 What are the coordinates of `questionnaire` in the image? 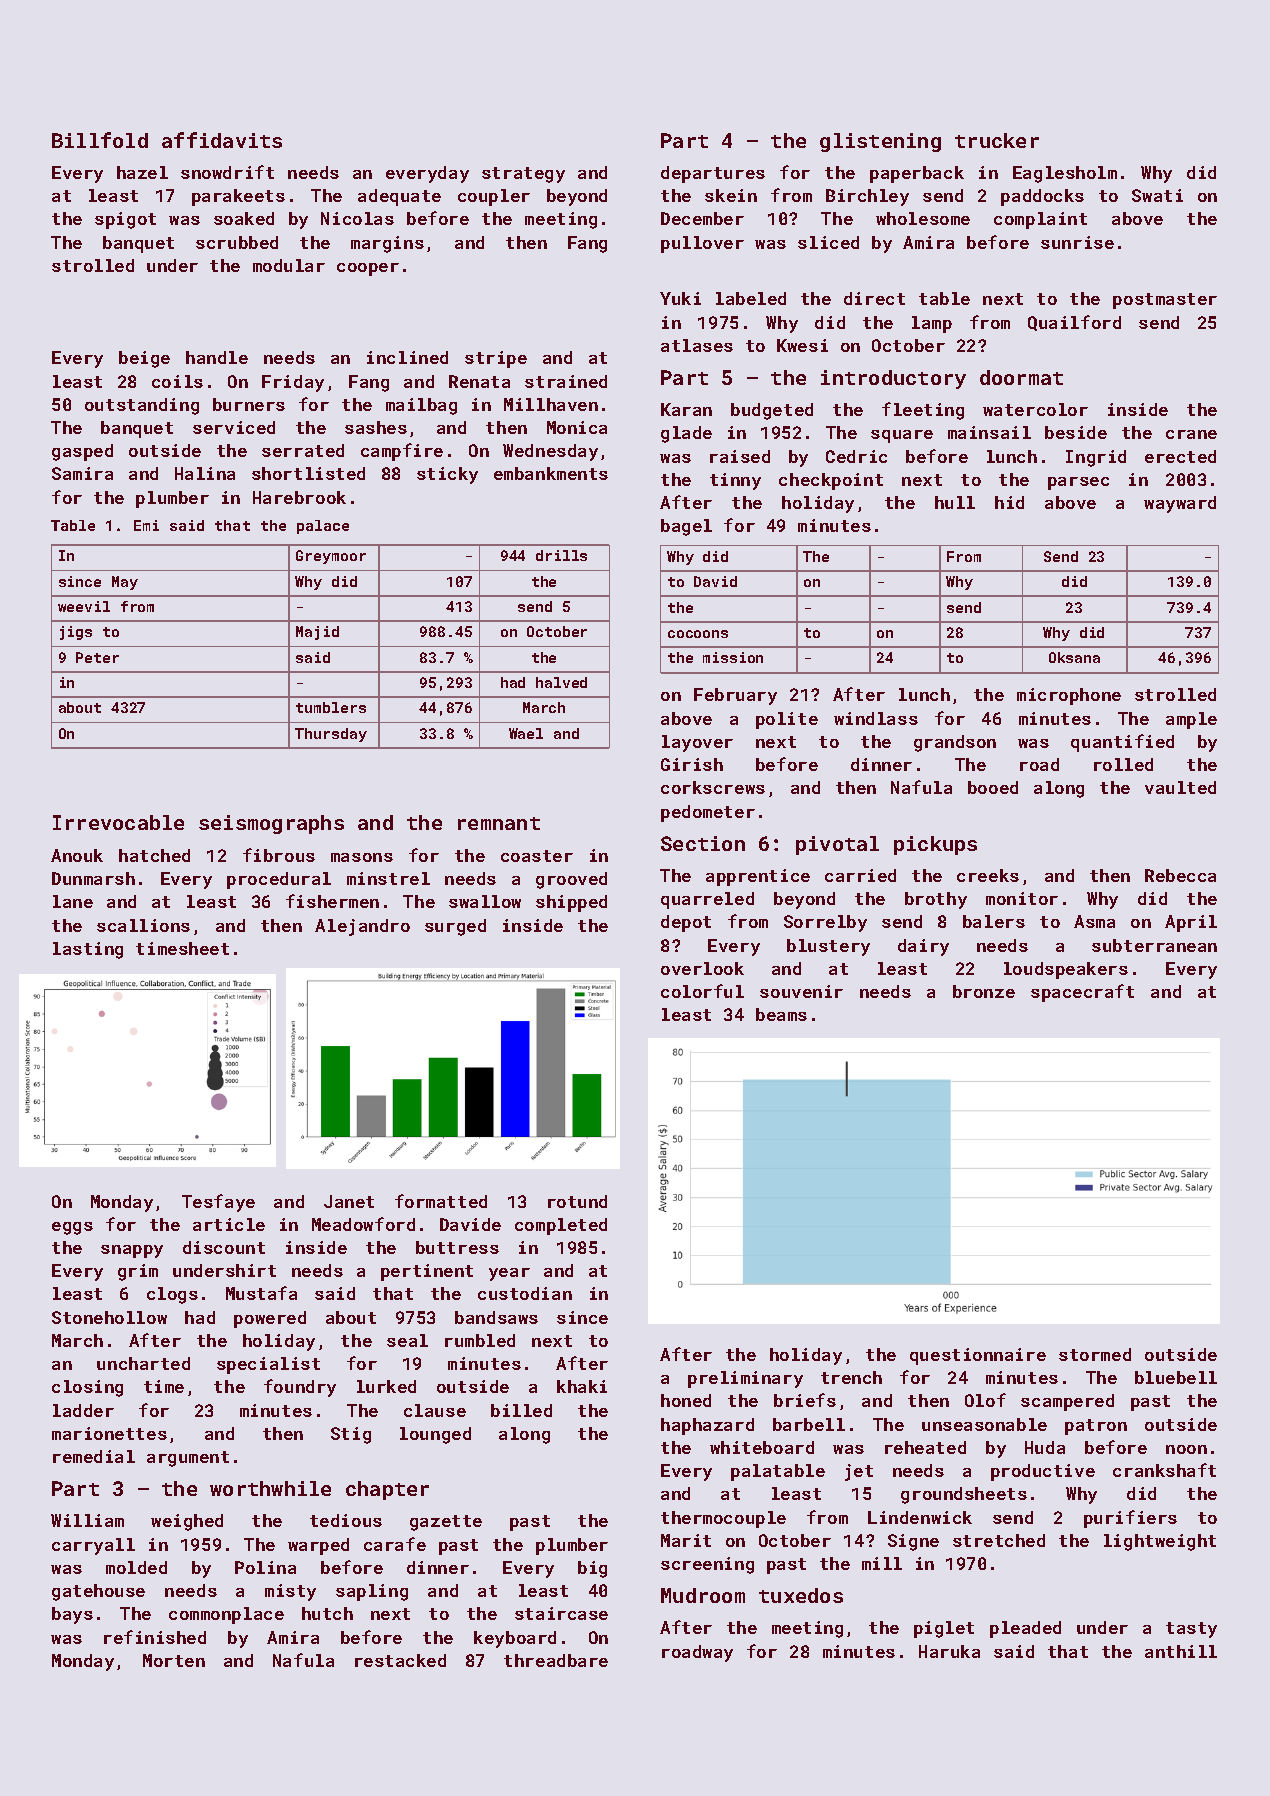 It's located at (978, 1356).
